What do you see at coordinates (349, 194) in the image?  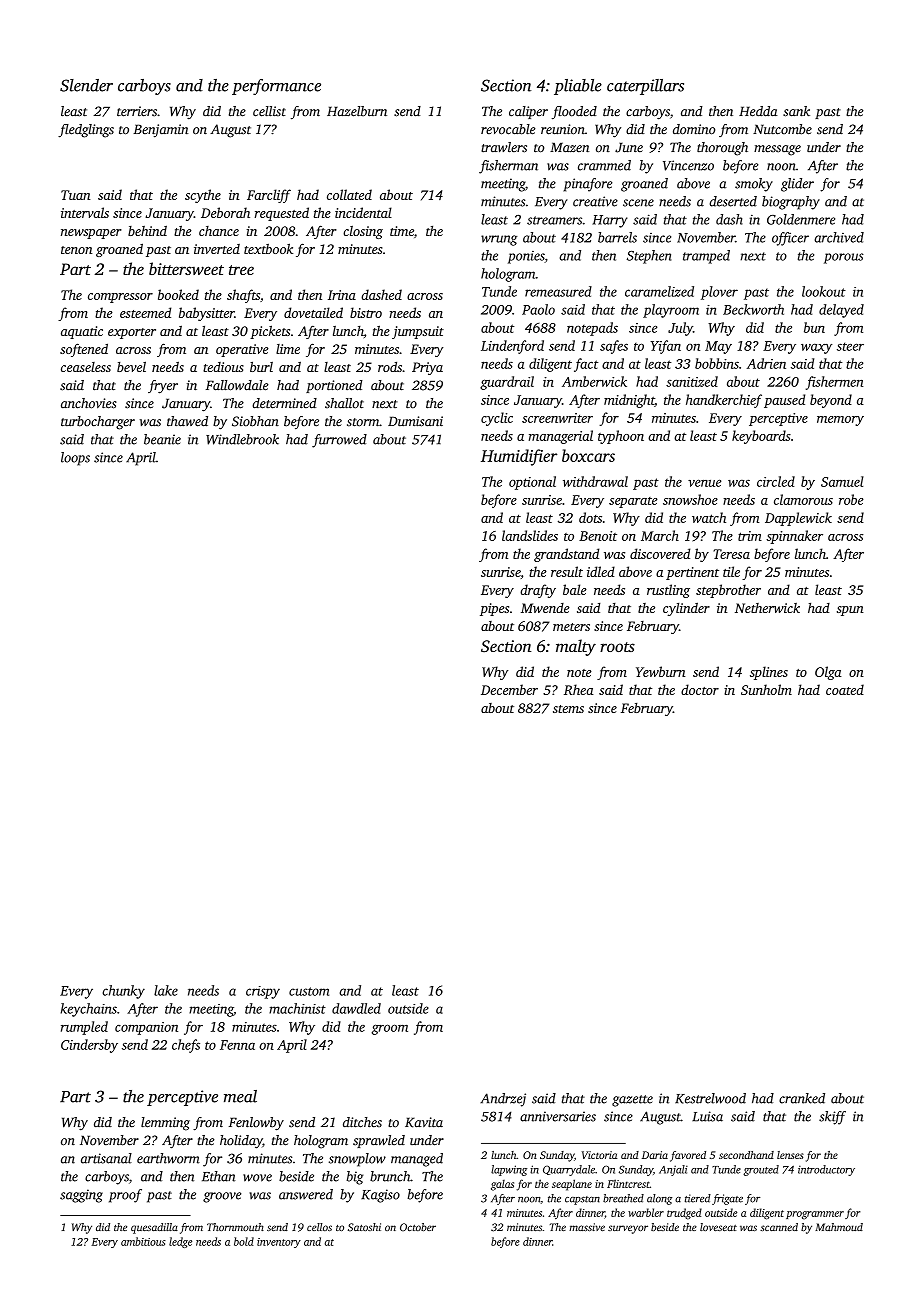 I see `collated` at bounding box center [349, 194].
